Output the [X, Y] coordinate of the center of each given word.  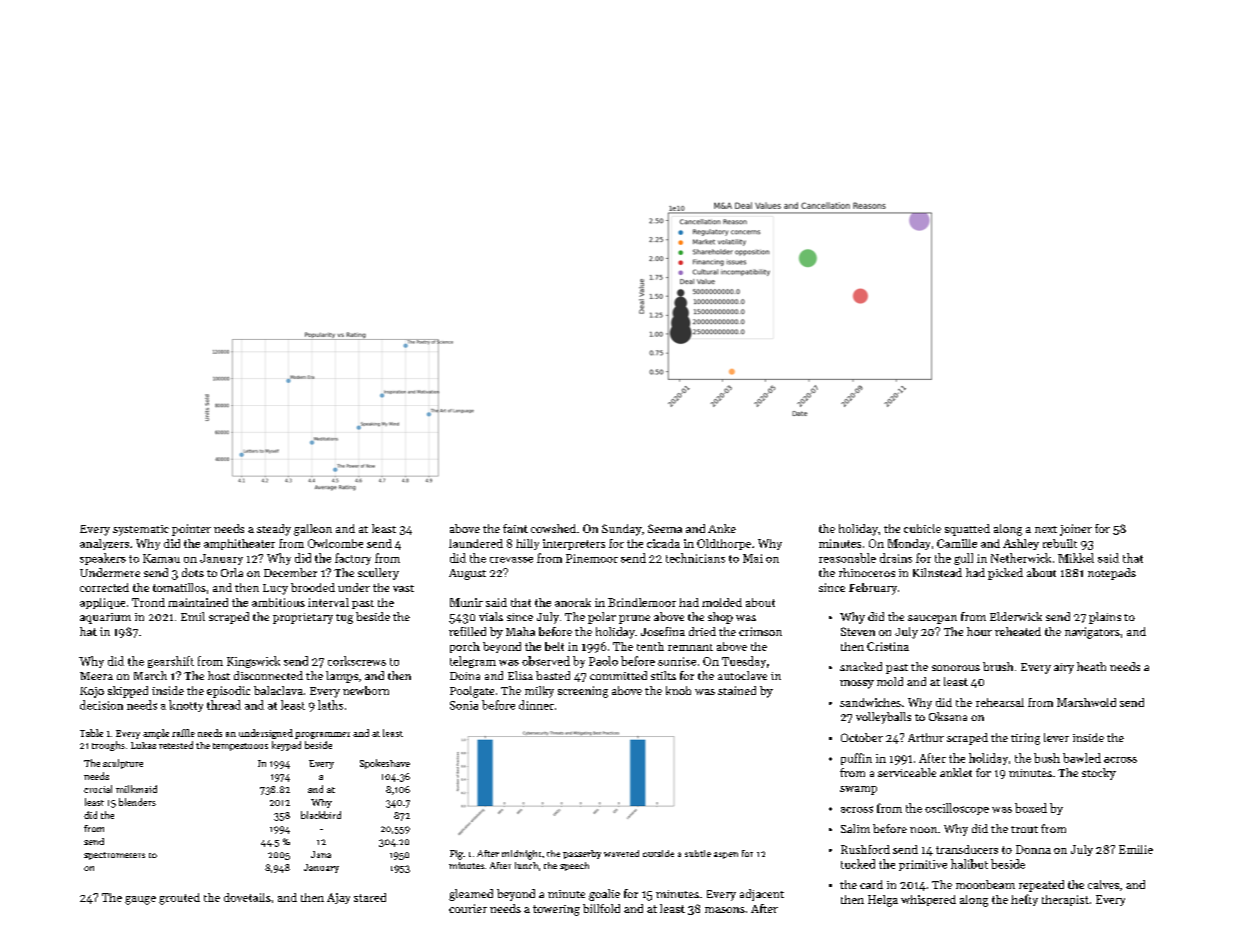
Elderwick [1016, 616]
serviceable [907, 772]
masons [725, 910]
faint [515, 528]
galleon [313, 530]
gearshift [171, 662]
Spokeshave [385, 764]
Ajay [338, 898]
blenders [137, 802]
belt [554, 646]
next [1046, 529]
